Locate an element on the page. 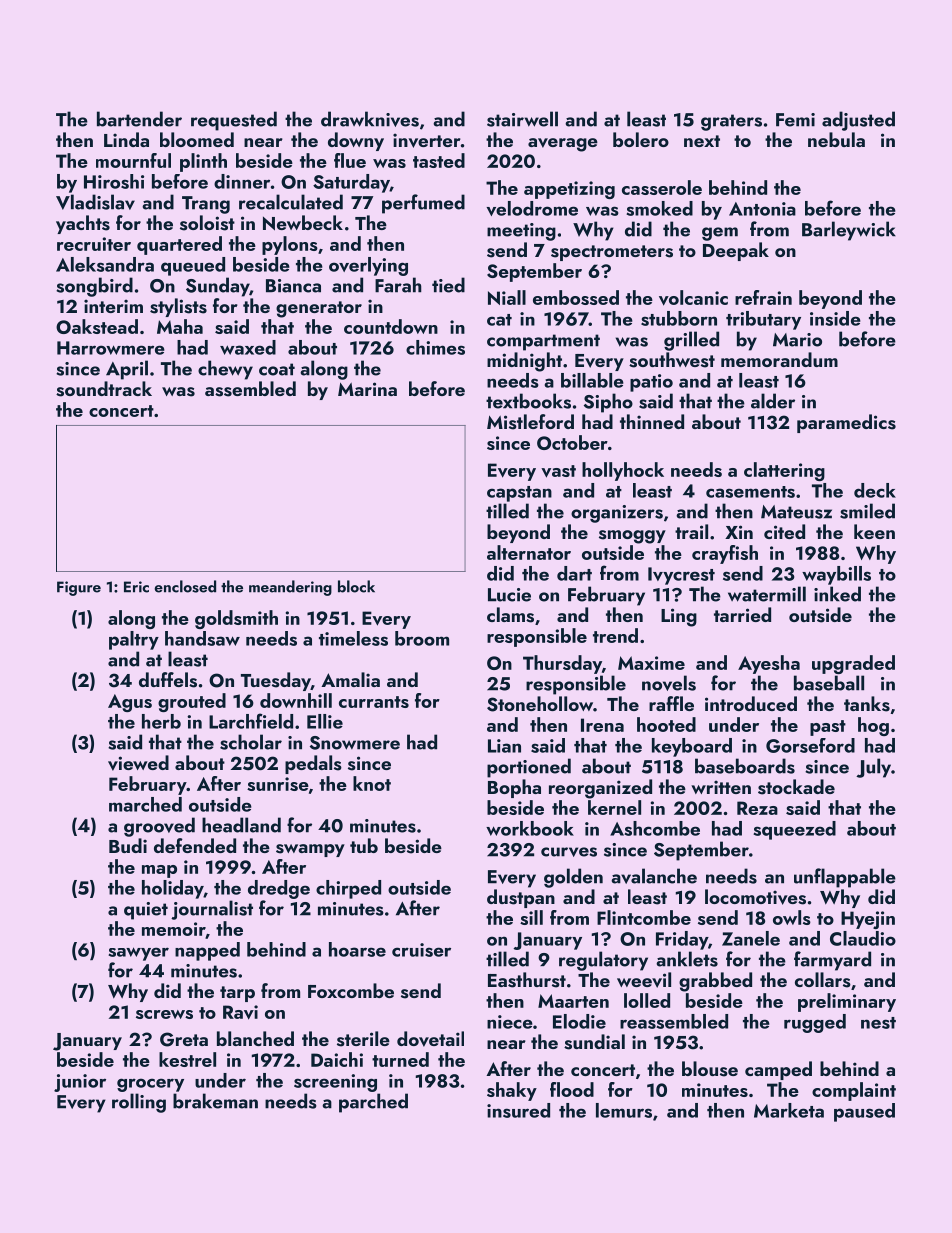 The height and width of the document is (1233, 952). squeezed is located at coordinates (794, 830).
